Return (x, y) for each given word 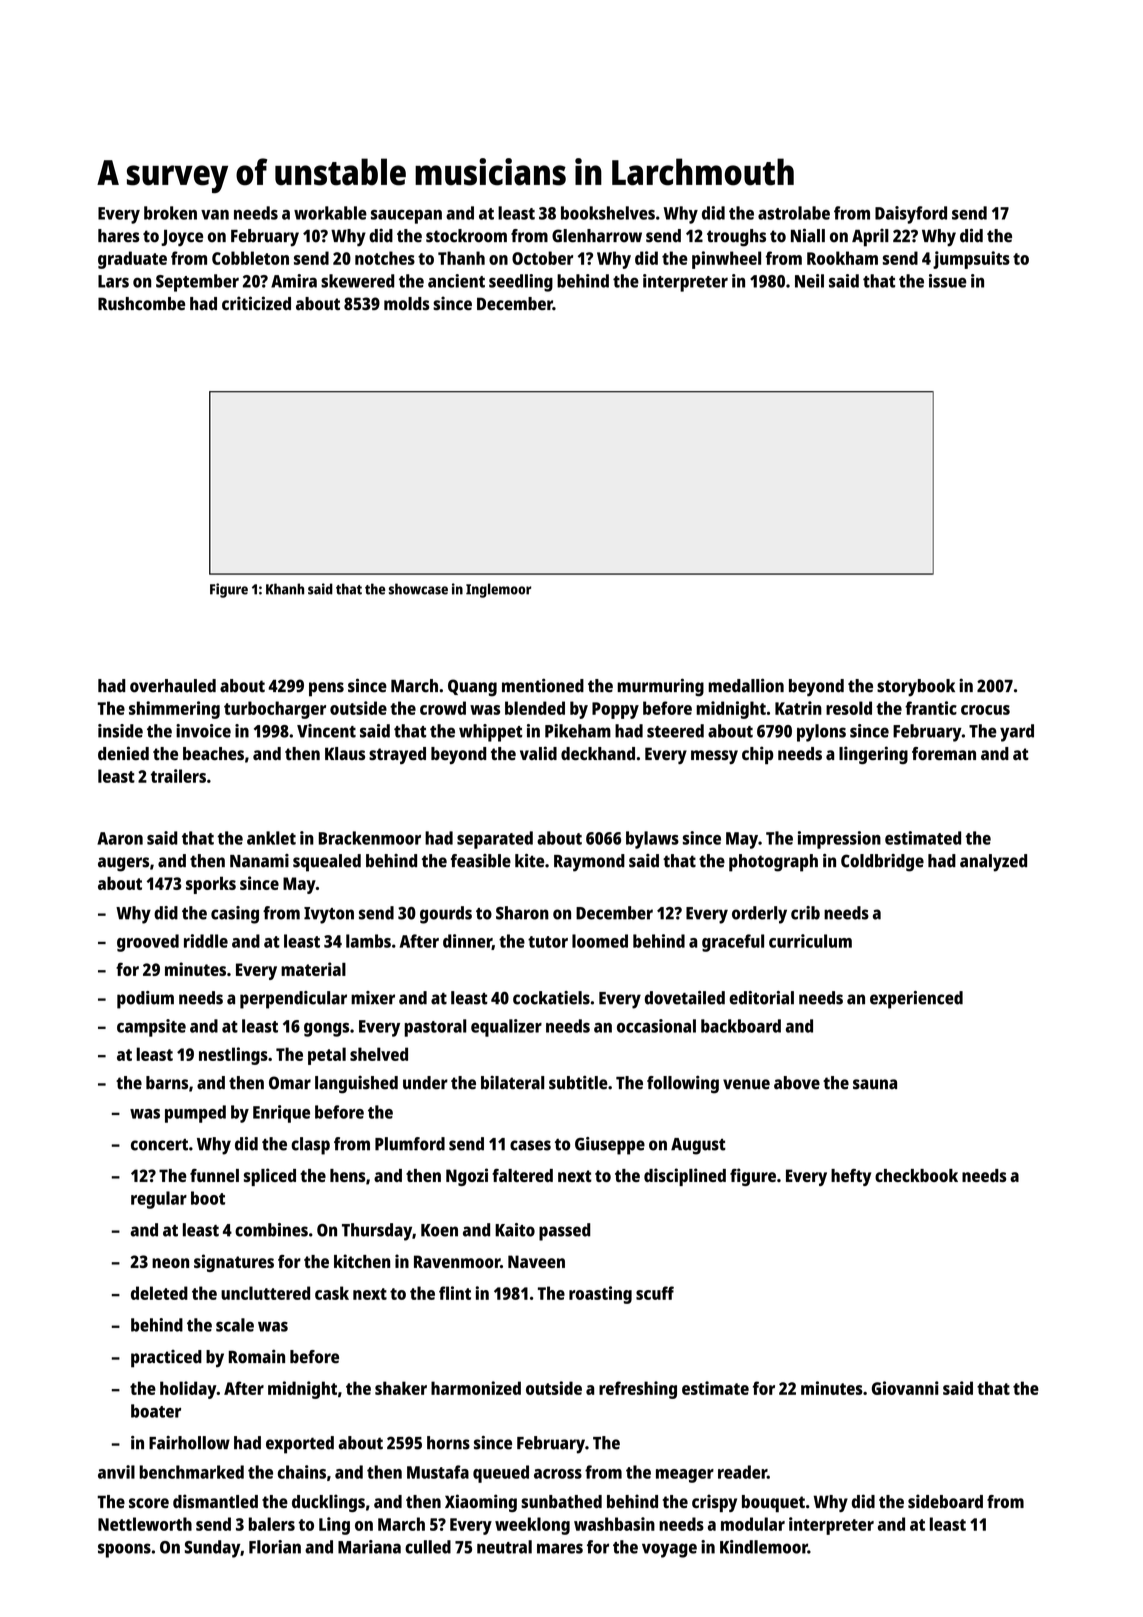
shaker (401, 1388)
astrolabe (794, 213)
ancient (456, 281)
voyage (669, 1550)
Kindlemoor (764, 1547)
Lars (113, 281)
